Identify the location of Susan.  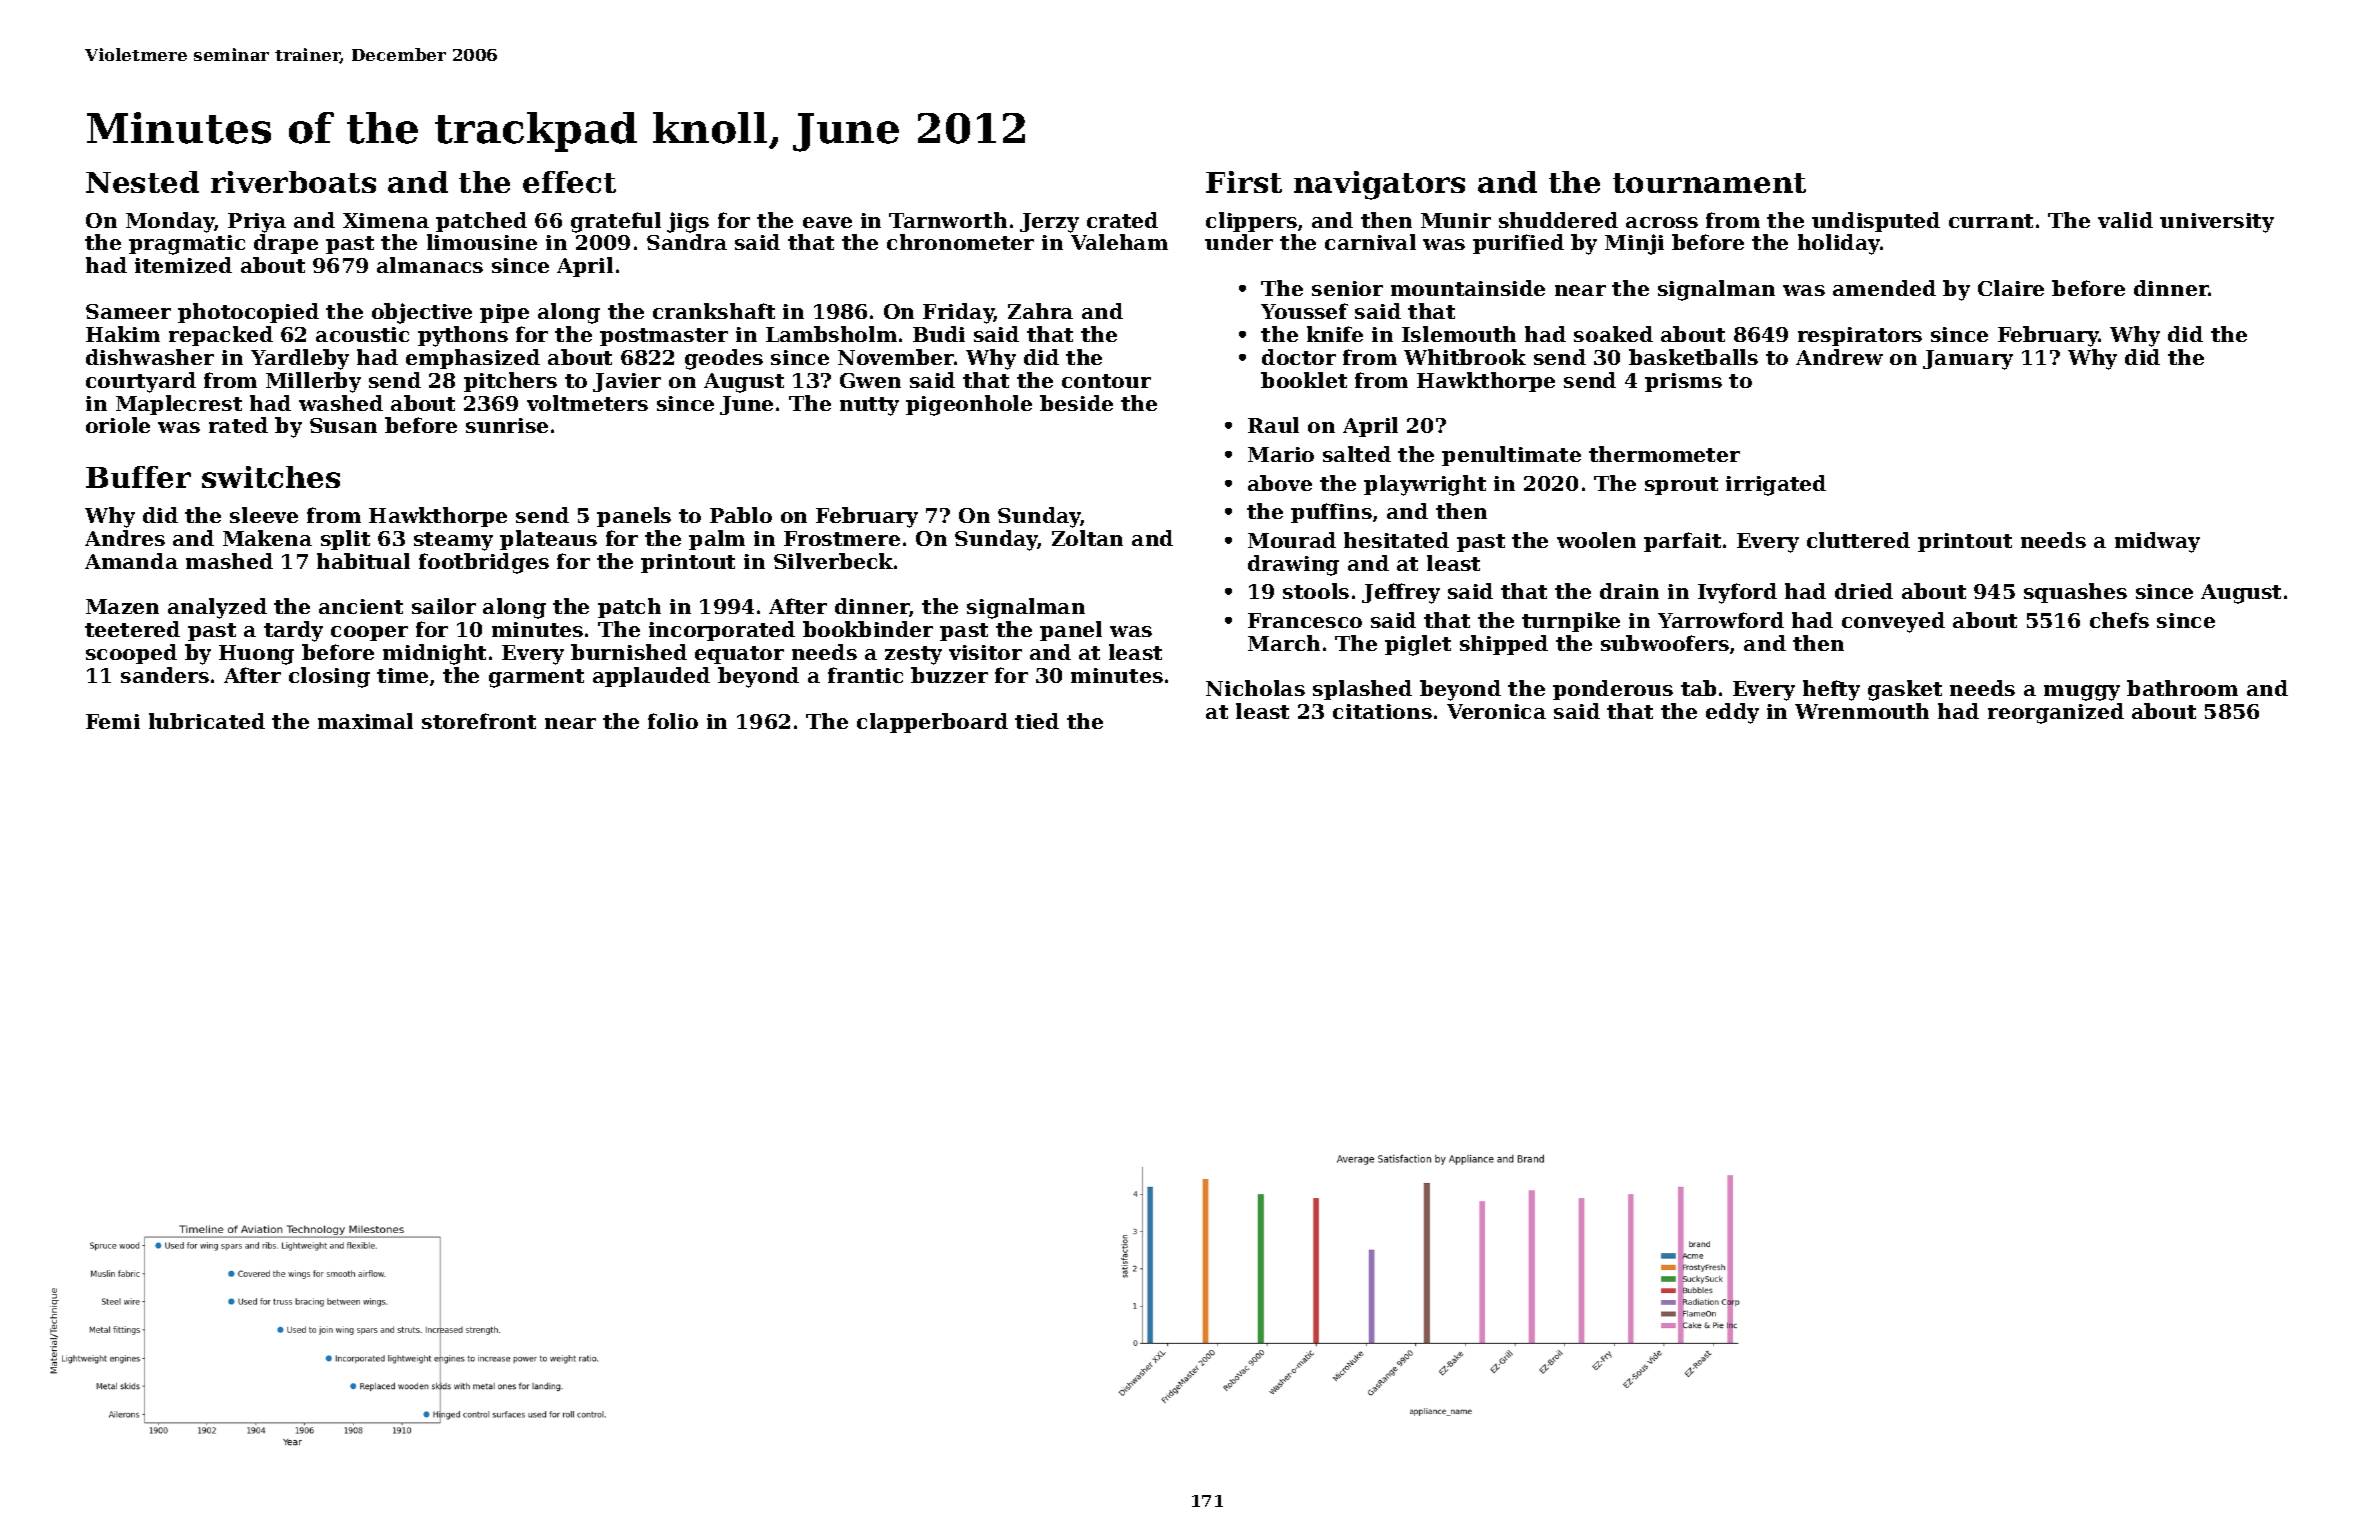
(343, 425).
